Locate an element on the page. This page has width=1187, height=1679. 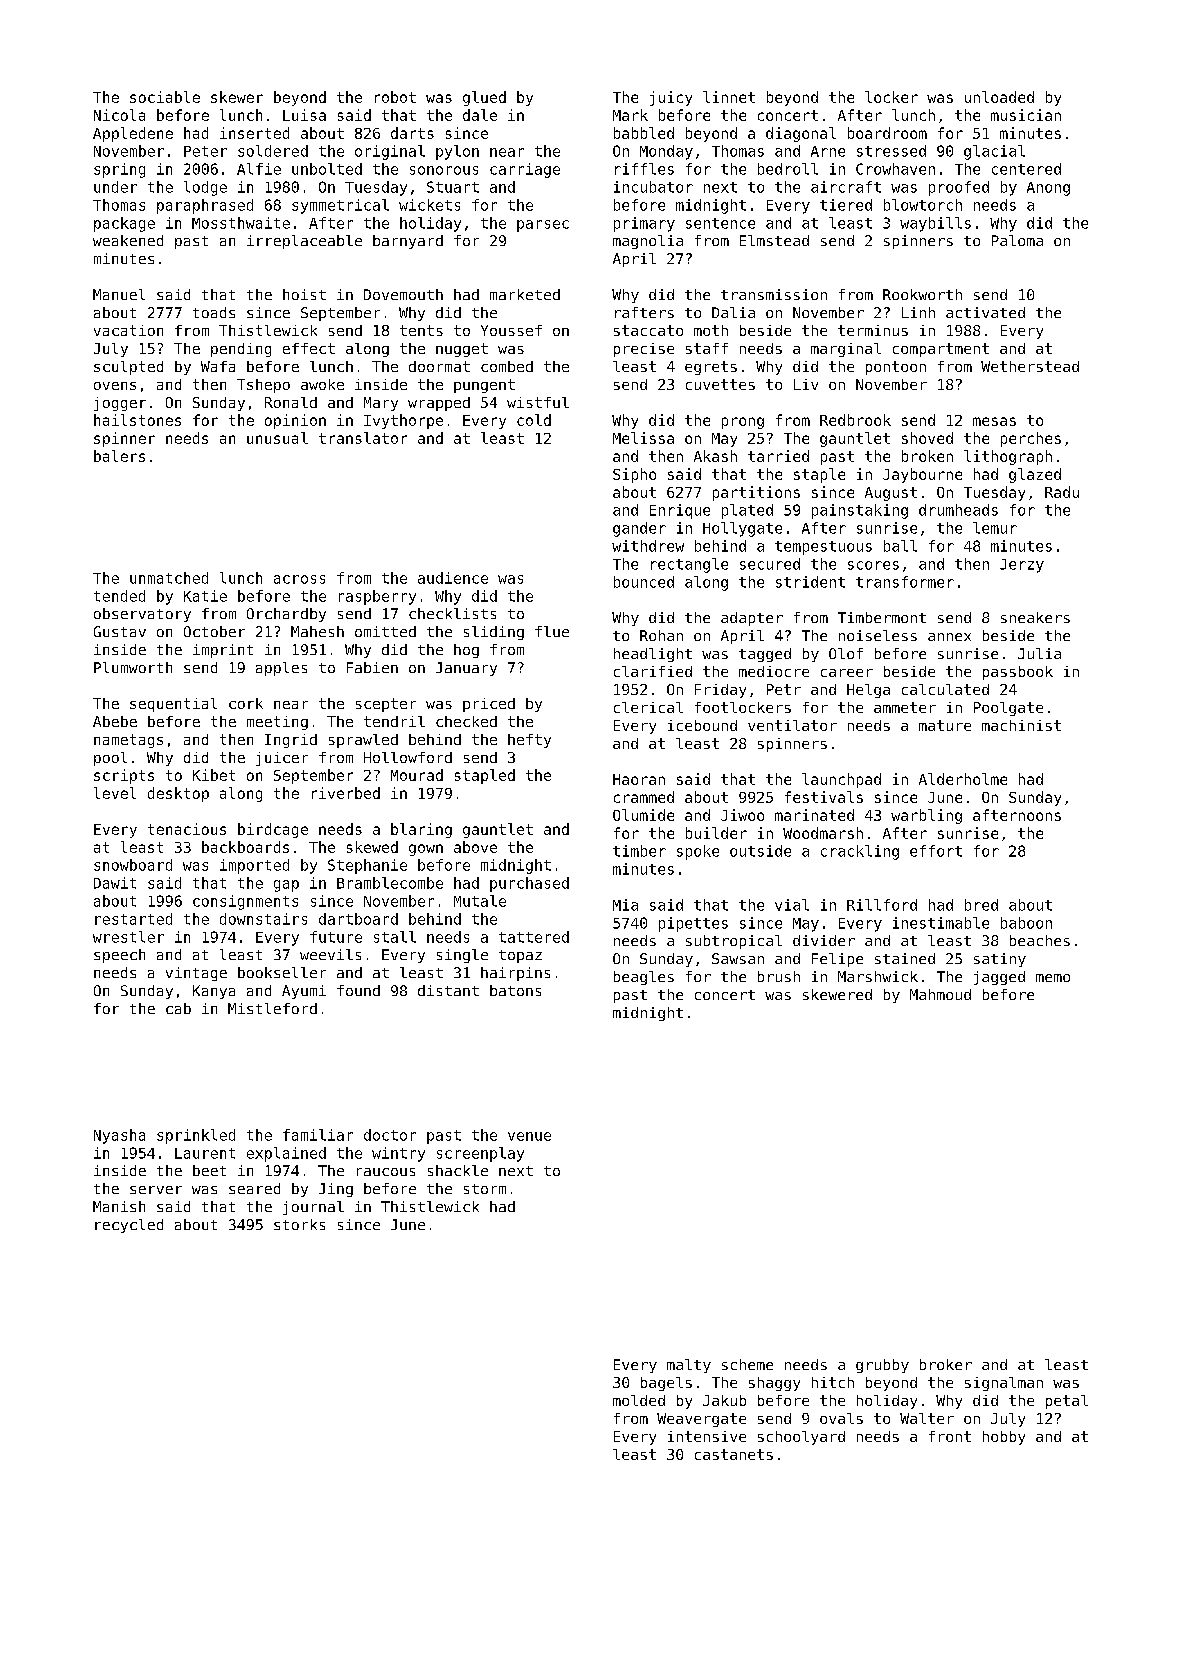
hobby is located at coordinates (1004, 1438).
